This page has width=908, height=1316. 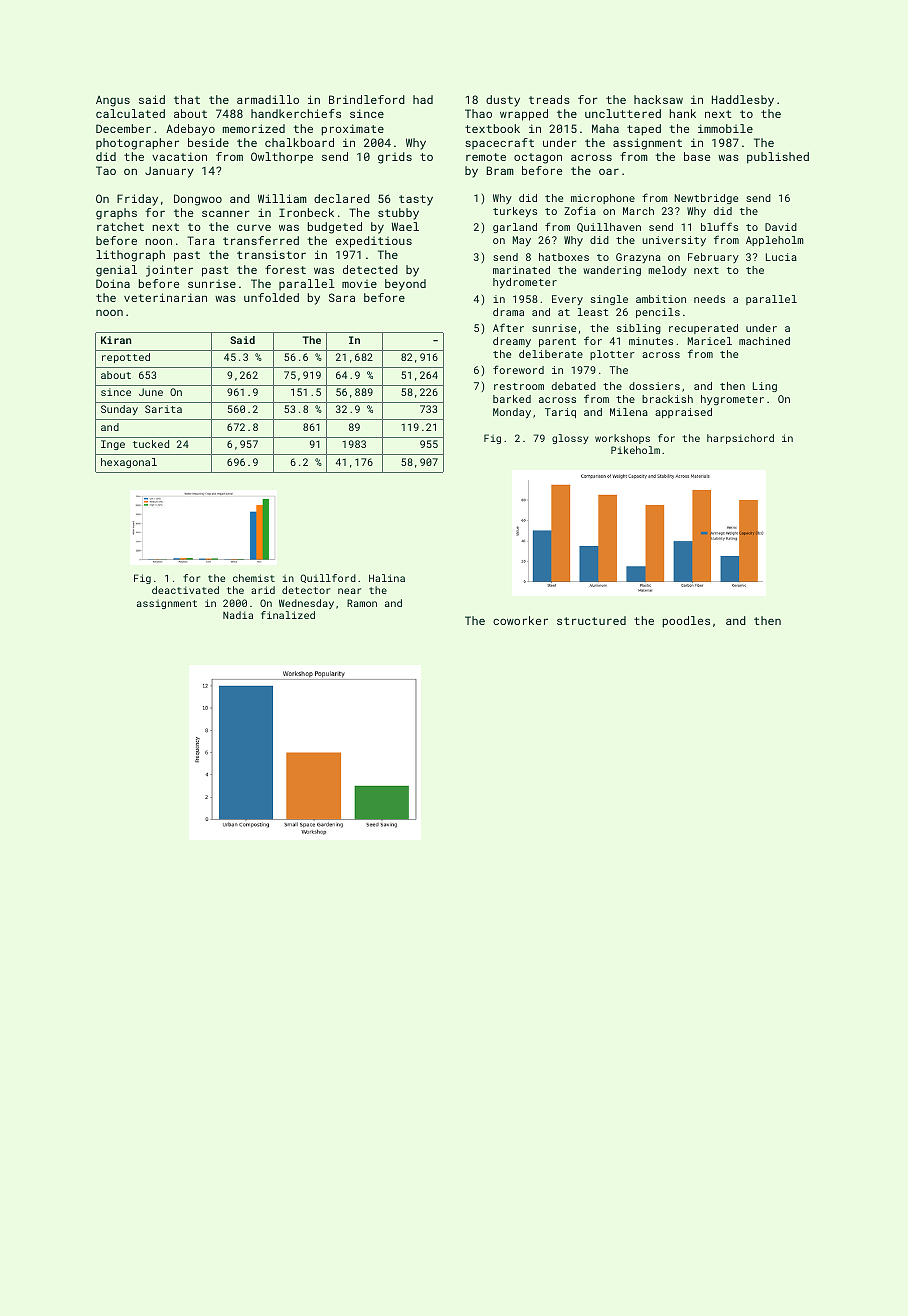 I want to click on Thao, so click(x=478, y=113).
